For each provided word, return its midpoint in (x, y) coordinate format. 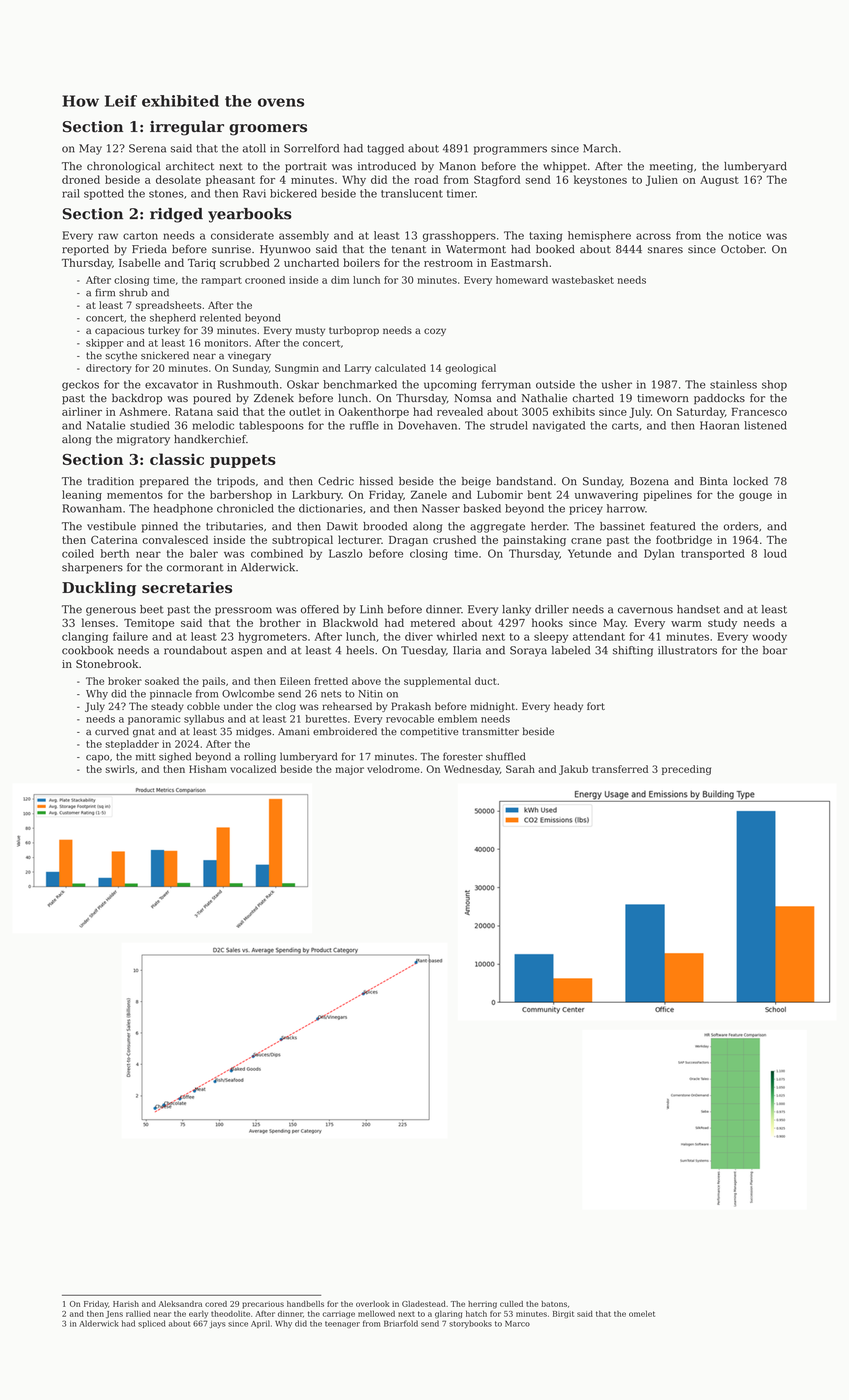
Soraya (528, 651)
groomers (268, 130)
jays (217, 1324)
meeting (671, 167)
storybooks (470, 1324)
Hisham (208, 769)
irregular (187, 128)
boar (775, 650)
